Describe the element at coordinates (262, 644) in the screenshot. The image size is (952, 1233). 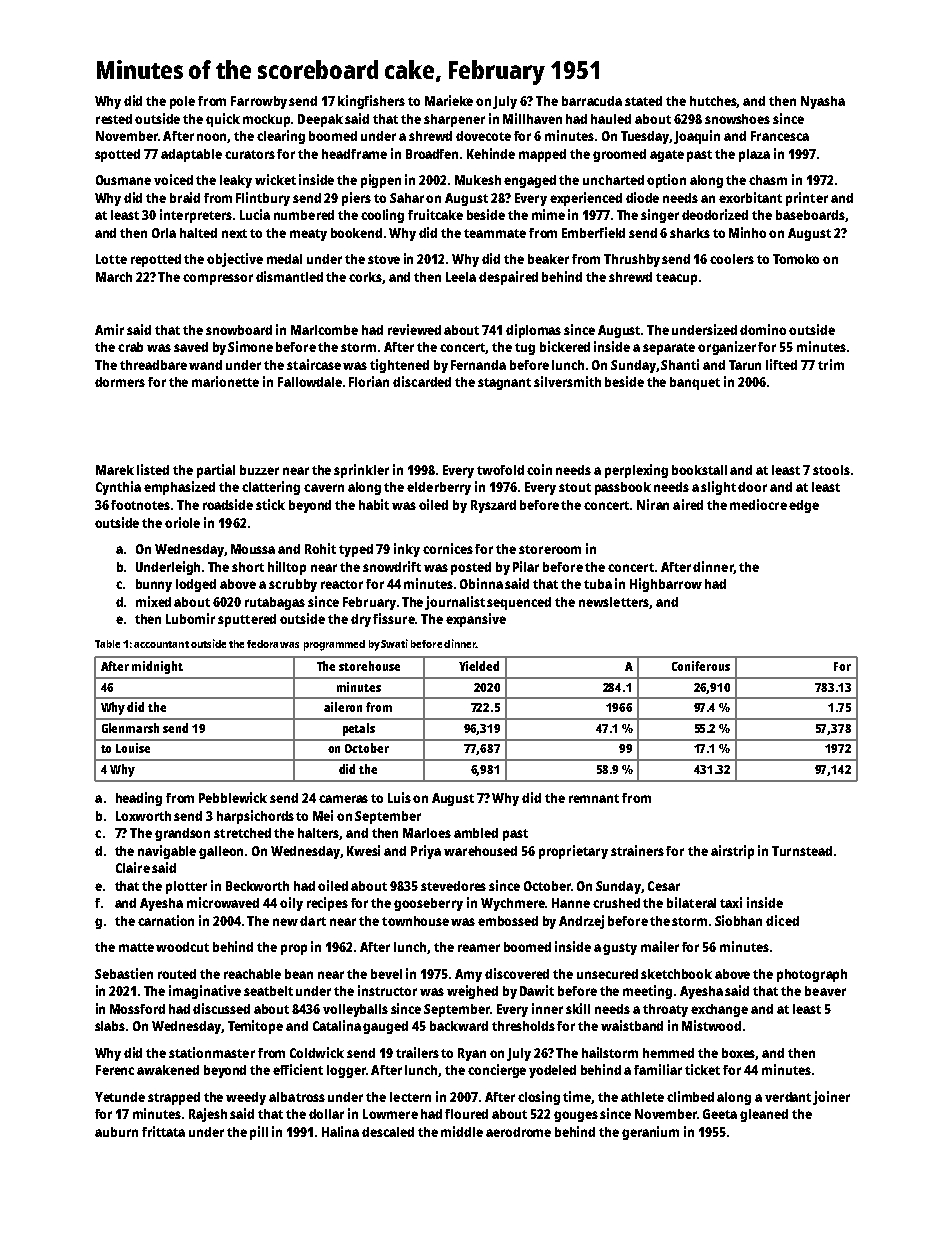
I see `fedora` at that location.
